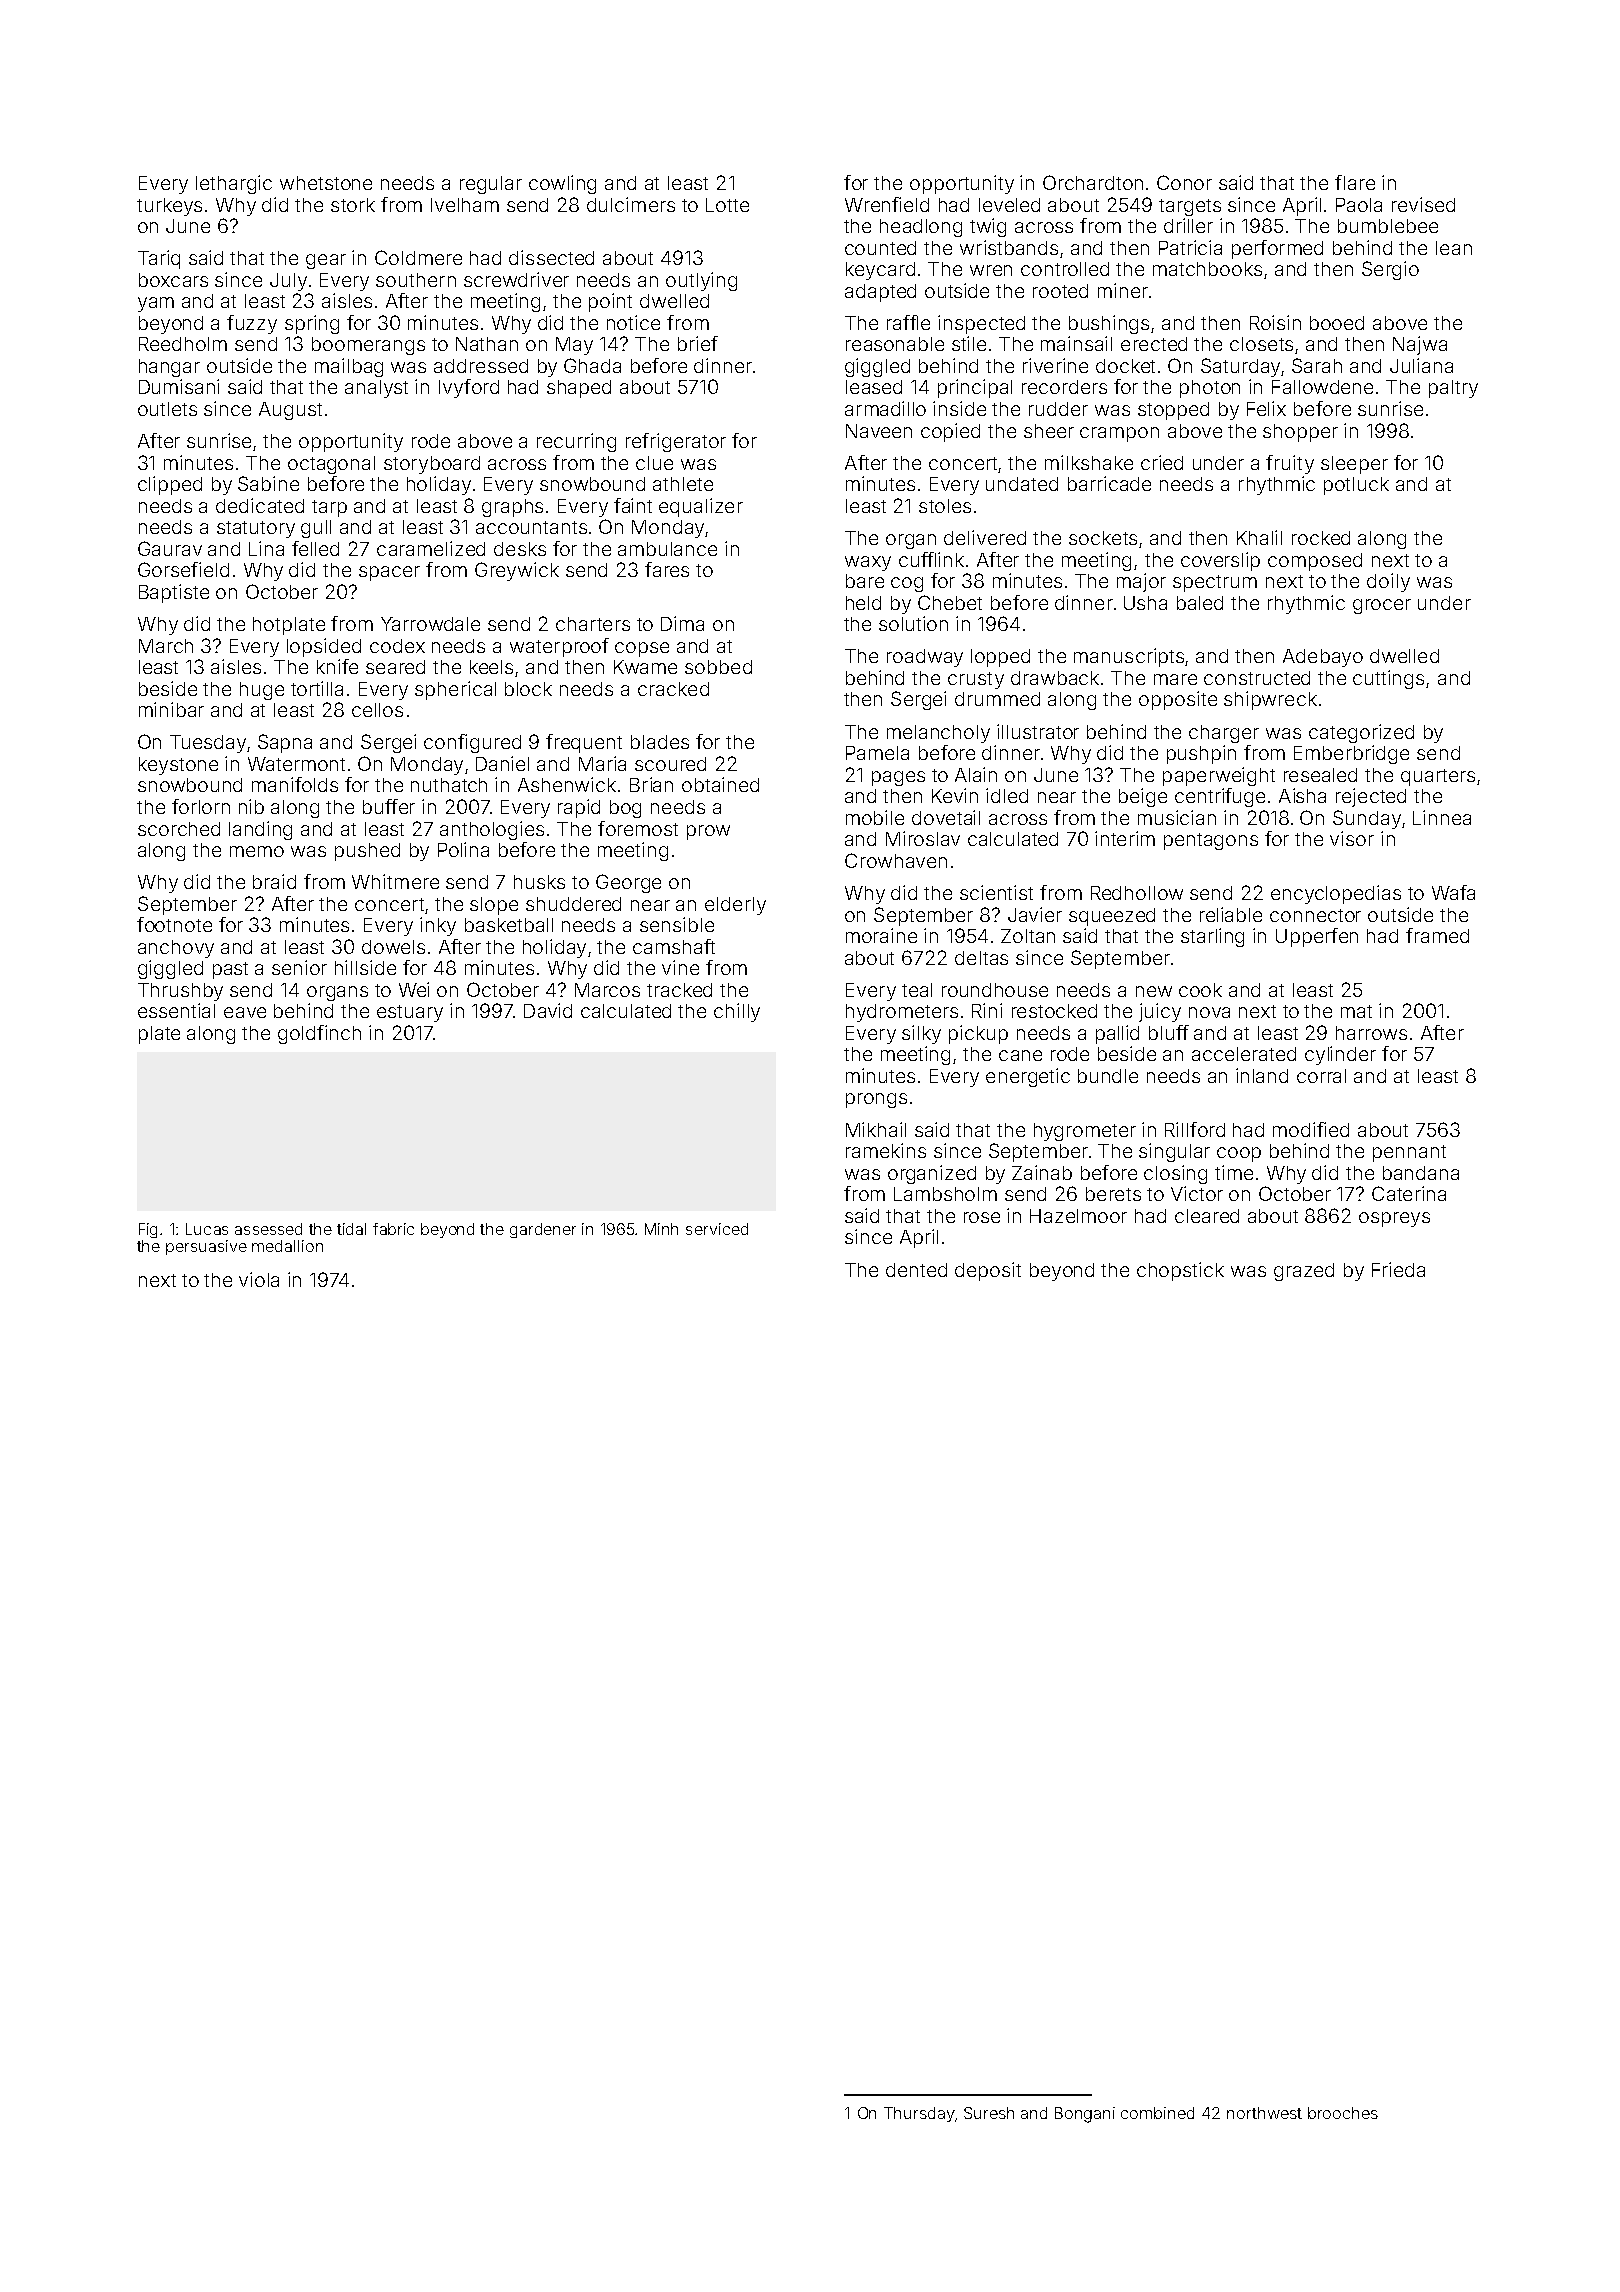  What do you see at coordinates (1264, 2113) in the screenshot?
I see `northwest` at bounding box center [1264, 2113].
